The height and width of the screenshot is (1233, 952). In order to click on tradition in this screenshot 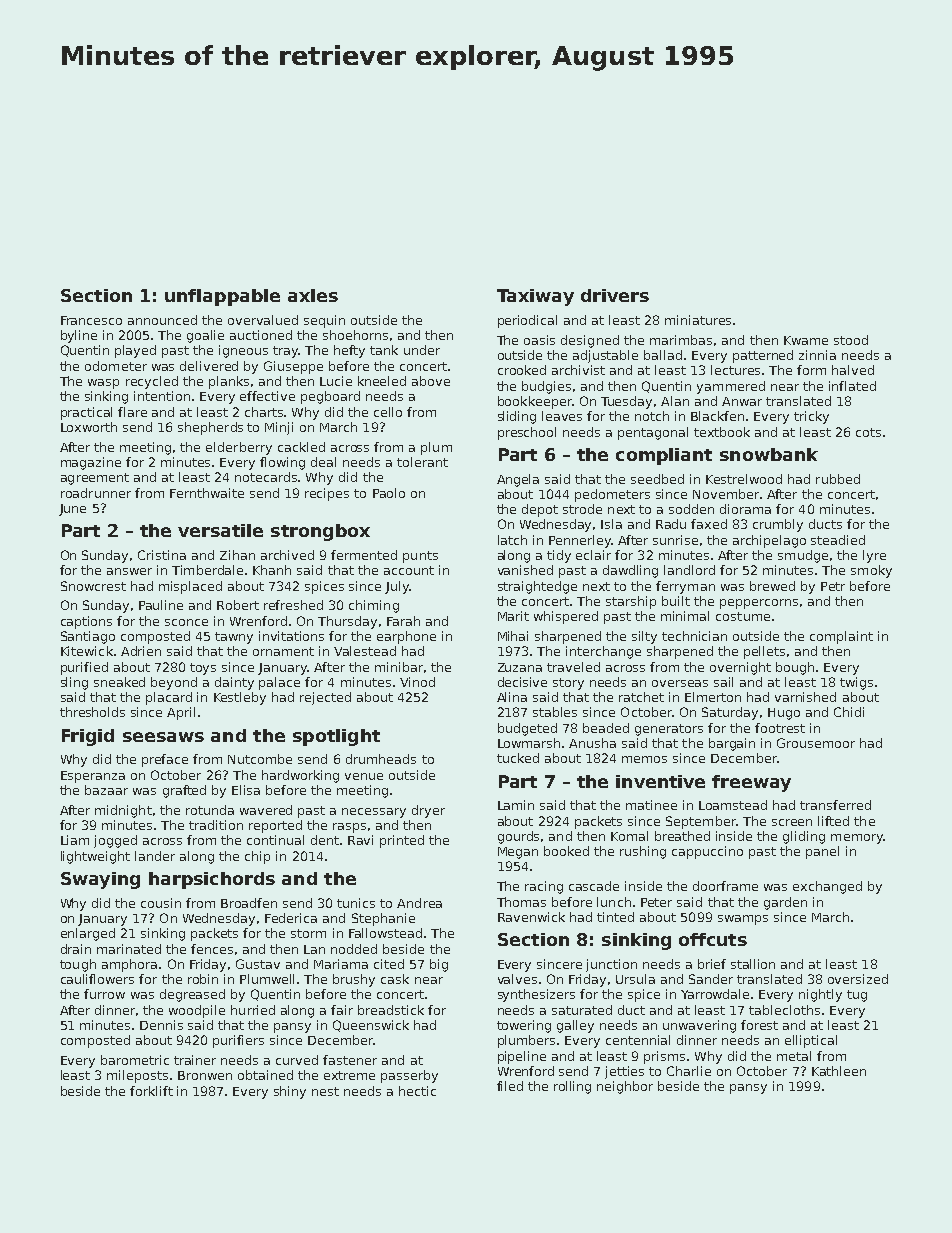, I will do `click(216, 825)`.
